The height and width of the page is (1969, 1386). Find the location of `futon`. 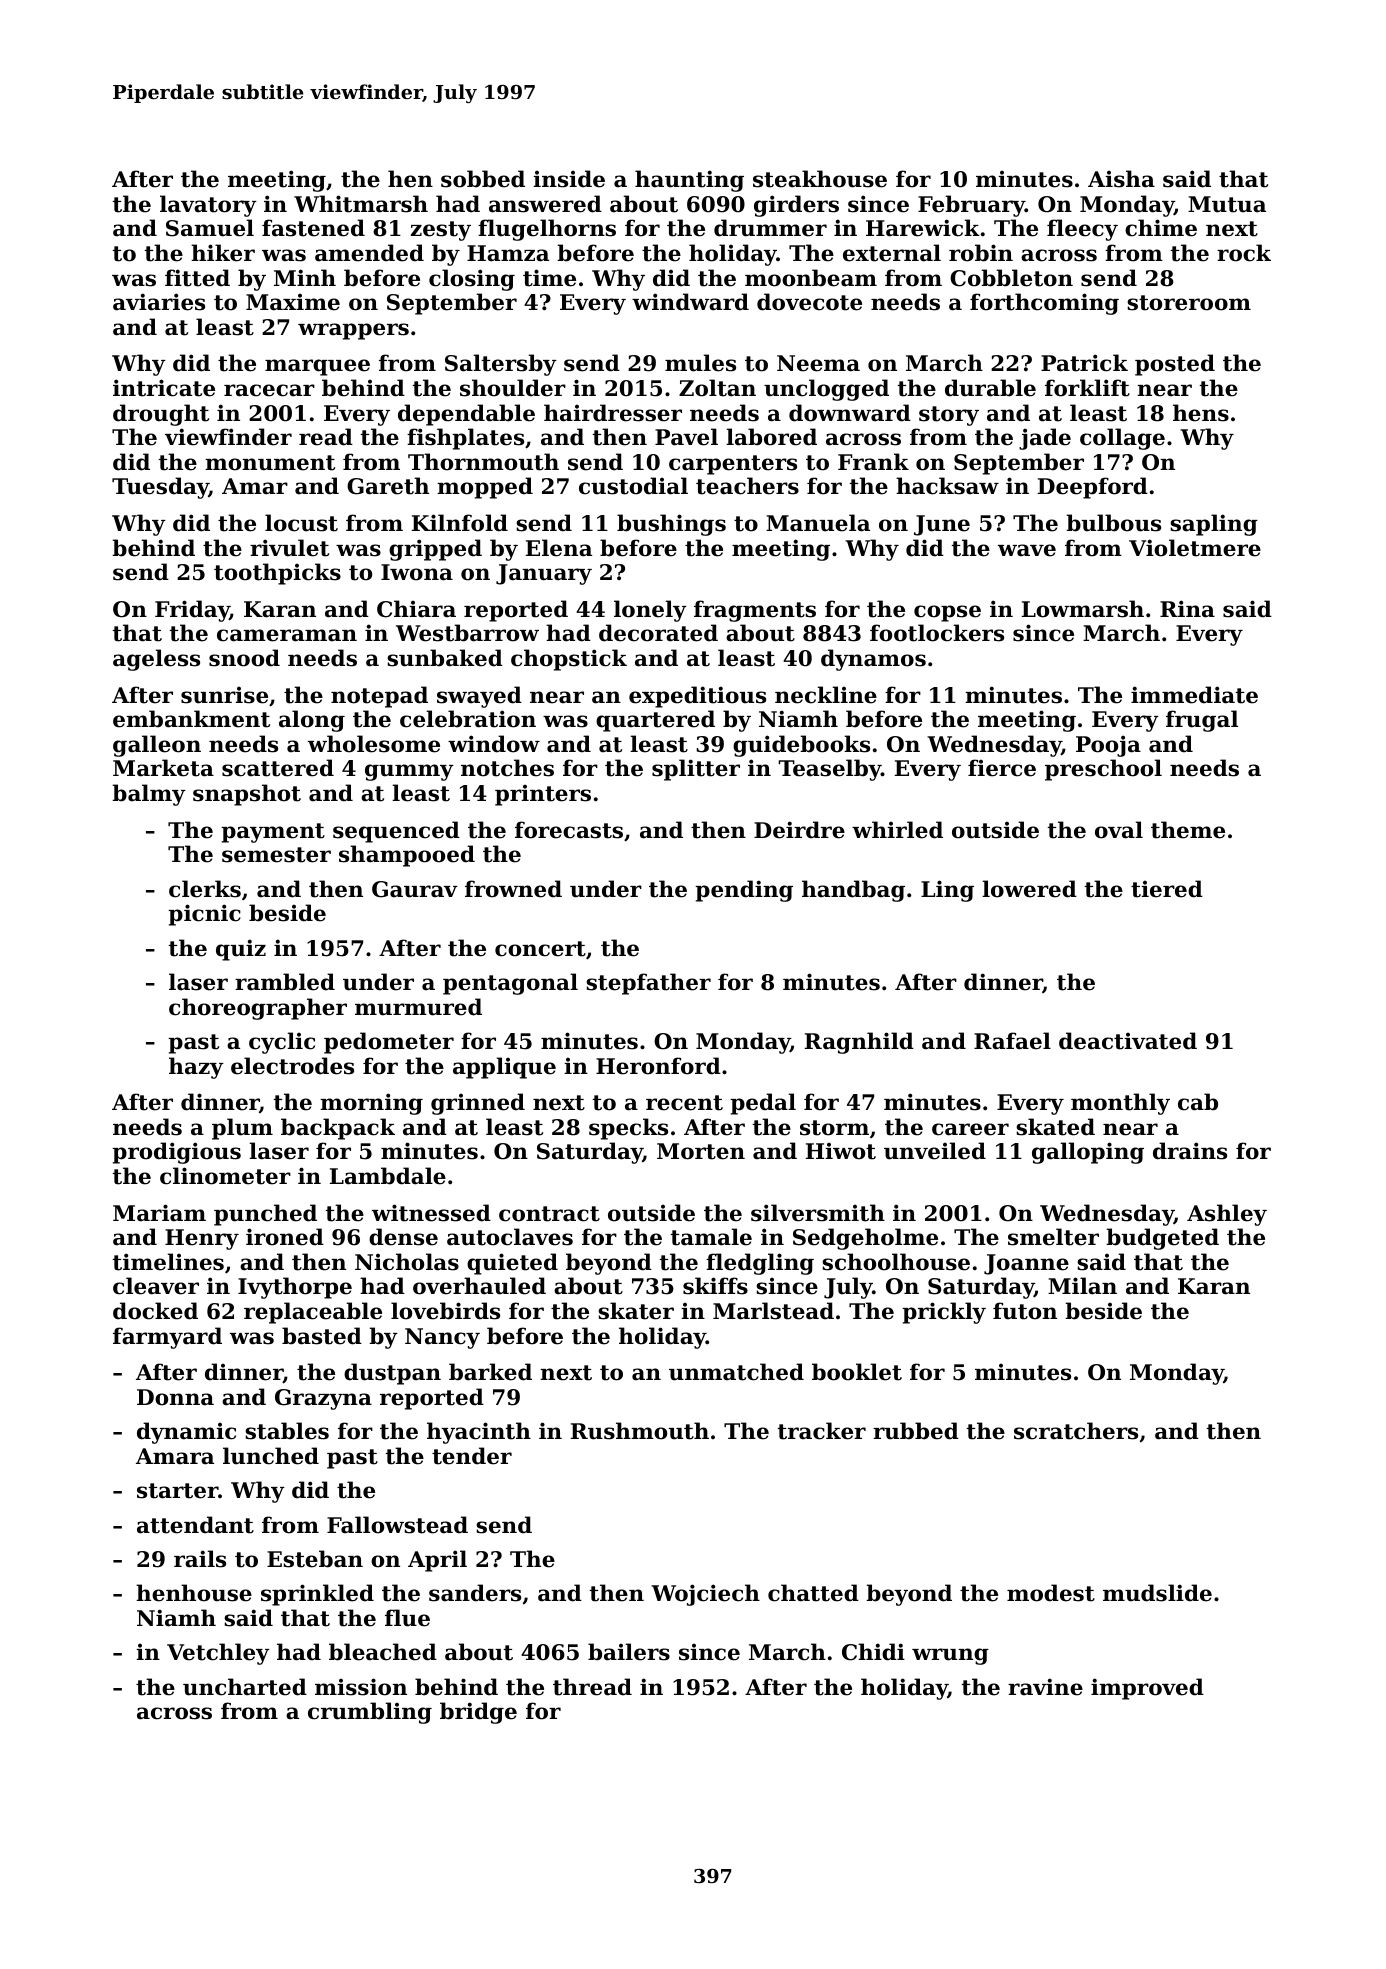

futon is located at coordinates (1025, 1311).
